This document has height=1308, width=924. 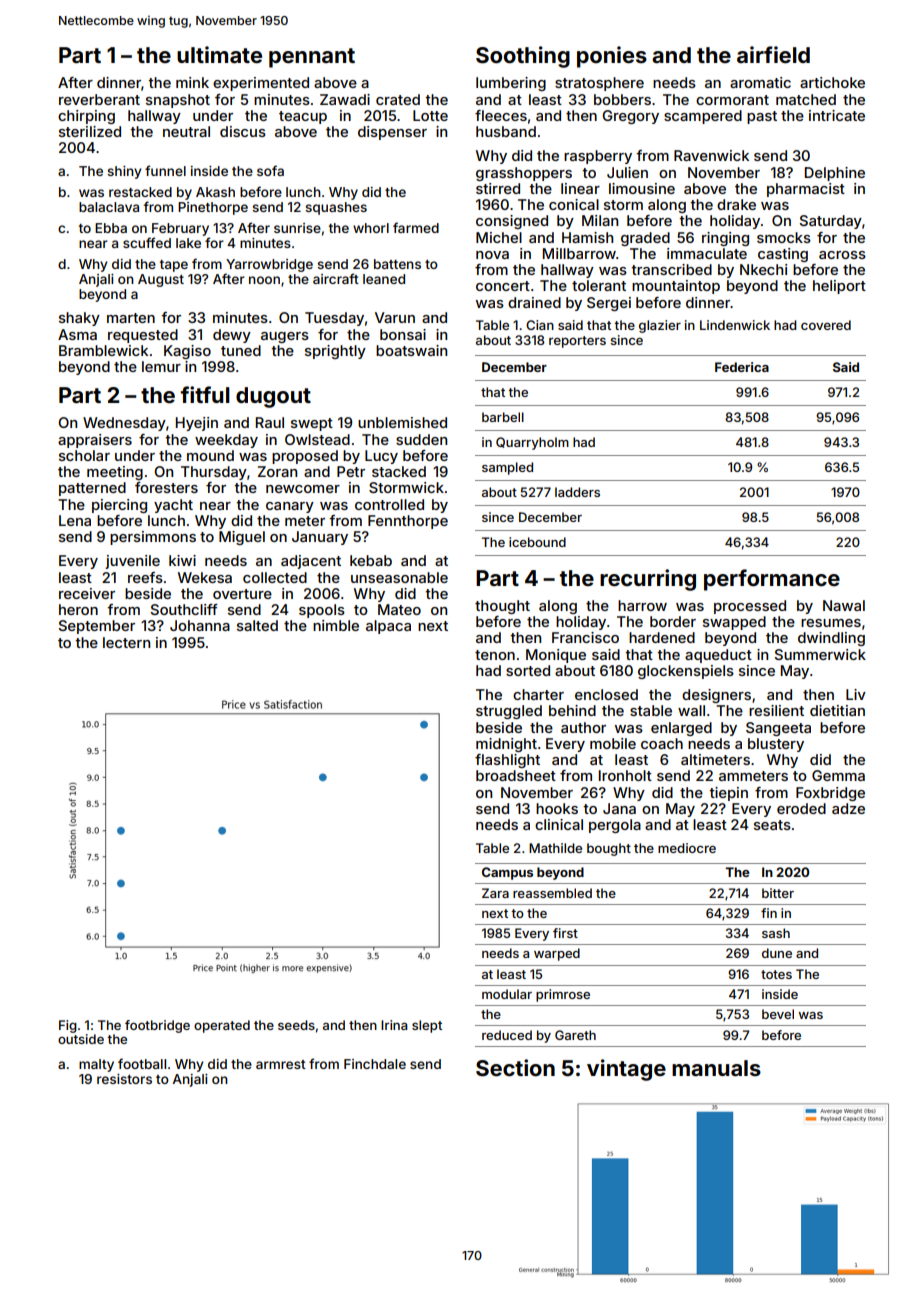 I want to click on hardened, so click(x=662, y=637).
